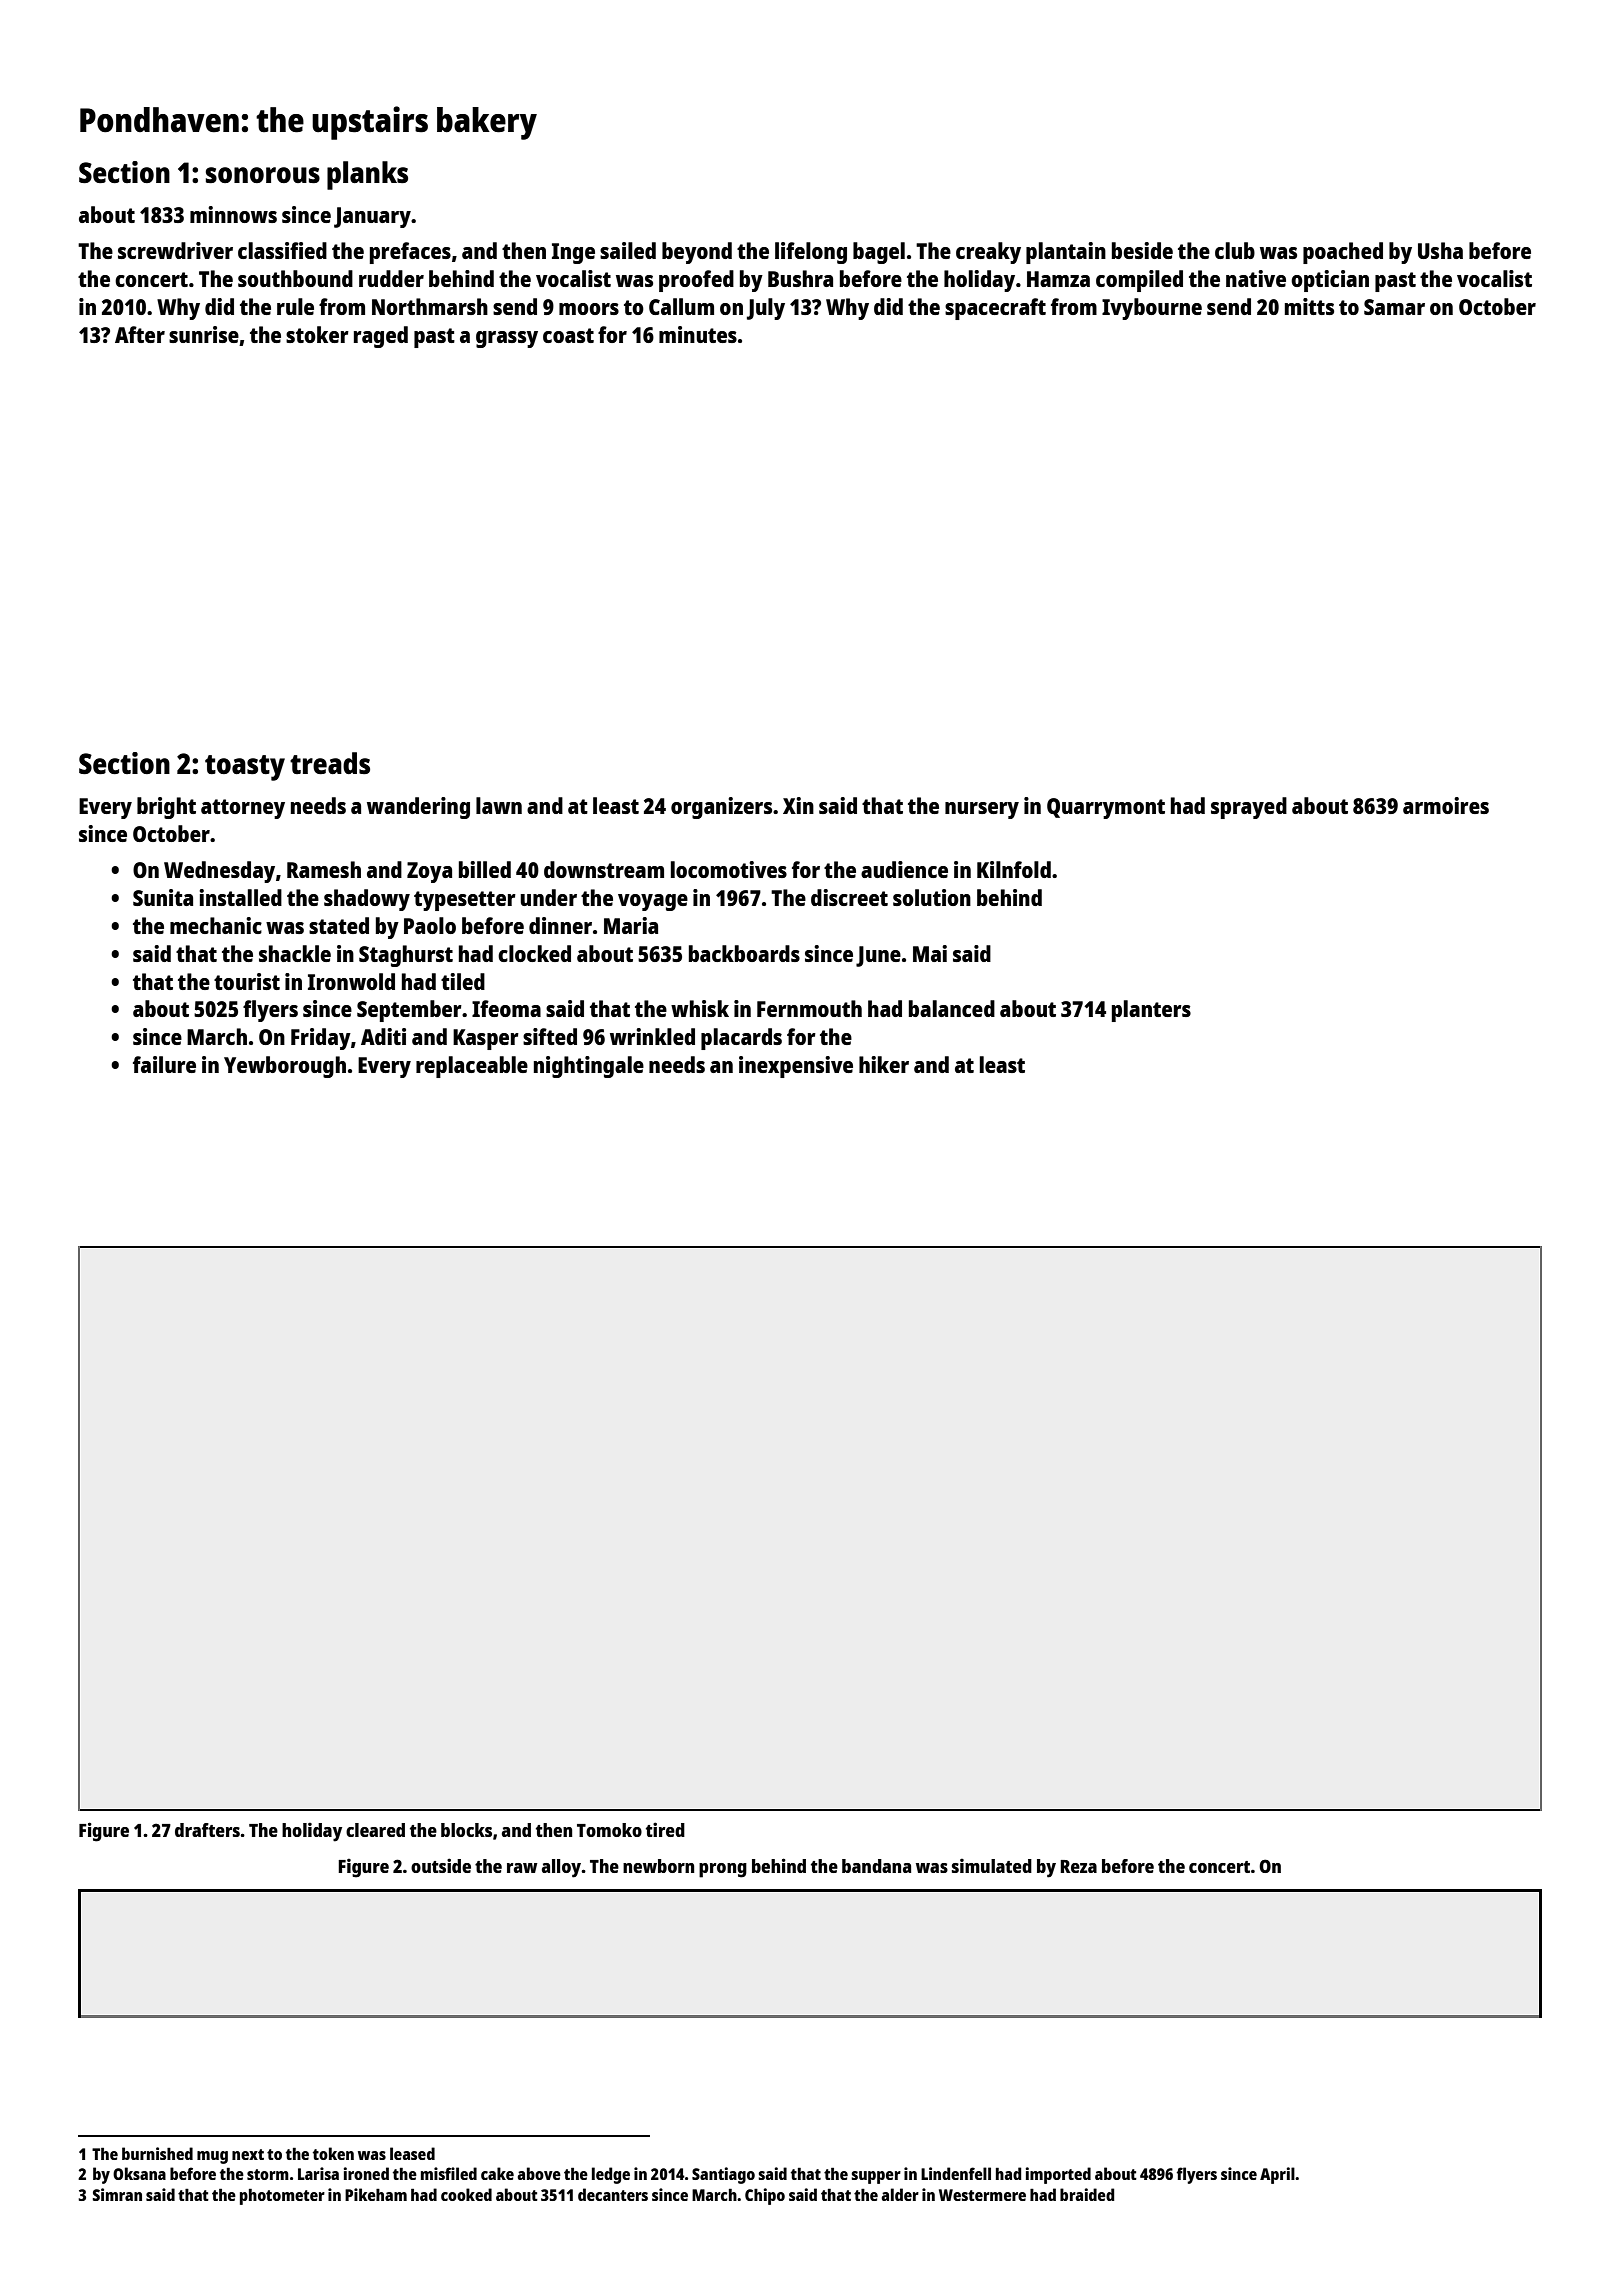 Image resolution: width=1620 pixels, height=2292 pixels. What do you see at coordinates (285, 1067) in the screenshot?
I see `Yewborough` at bounding box center [285, 1067].
